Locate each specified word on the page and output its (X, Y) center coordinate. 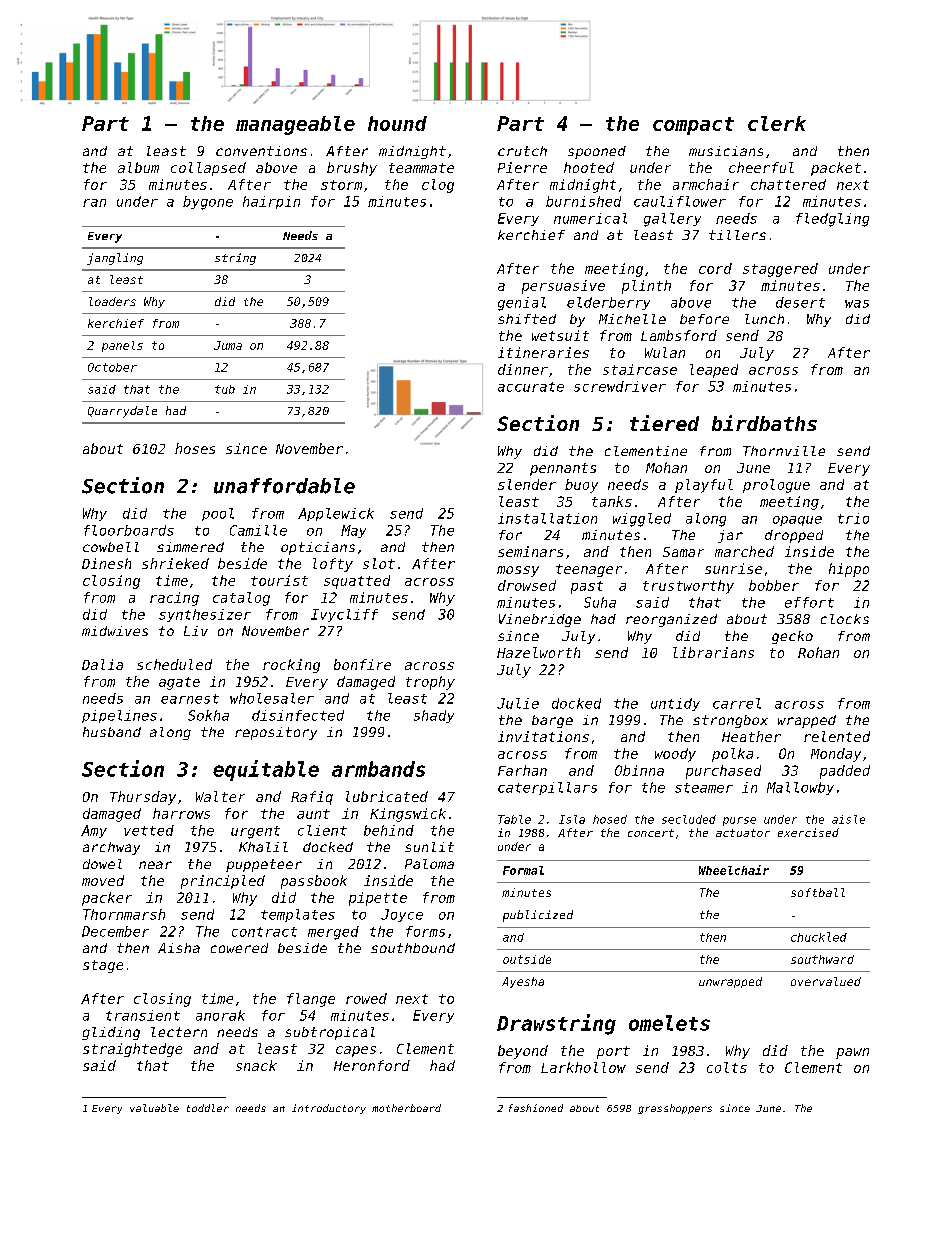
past (587, 587)
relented (837, 736)
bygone (208, 203)
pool (218, 514)
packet (836, 169)
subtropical (330, 1033)
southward (822, 959)
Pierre (522, 167)
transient (143, 1015)
